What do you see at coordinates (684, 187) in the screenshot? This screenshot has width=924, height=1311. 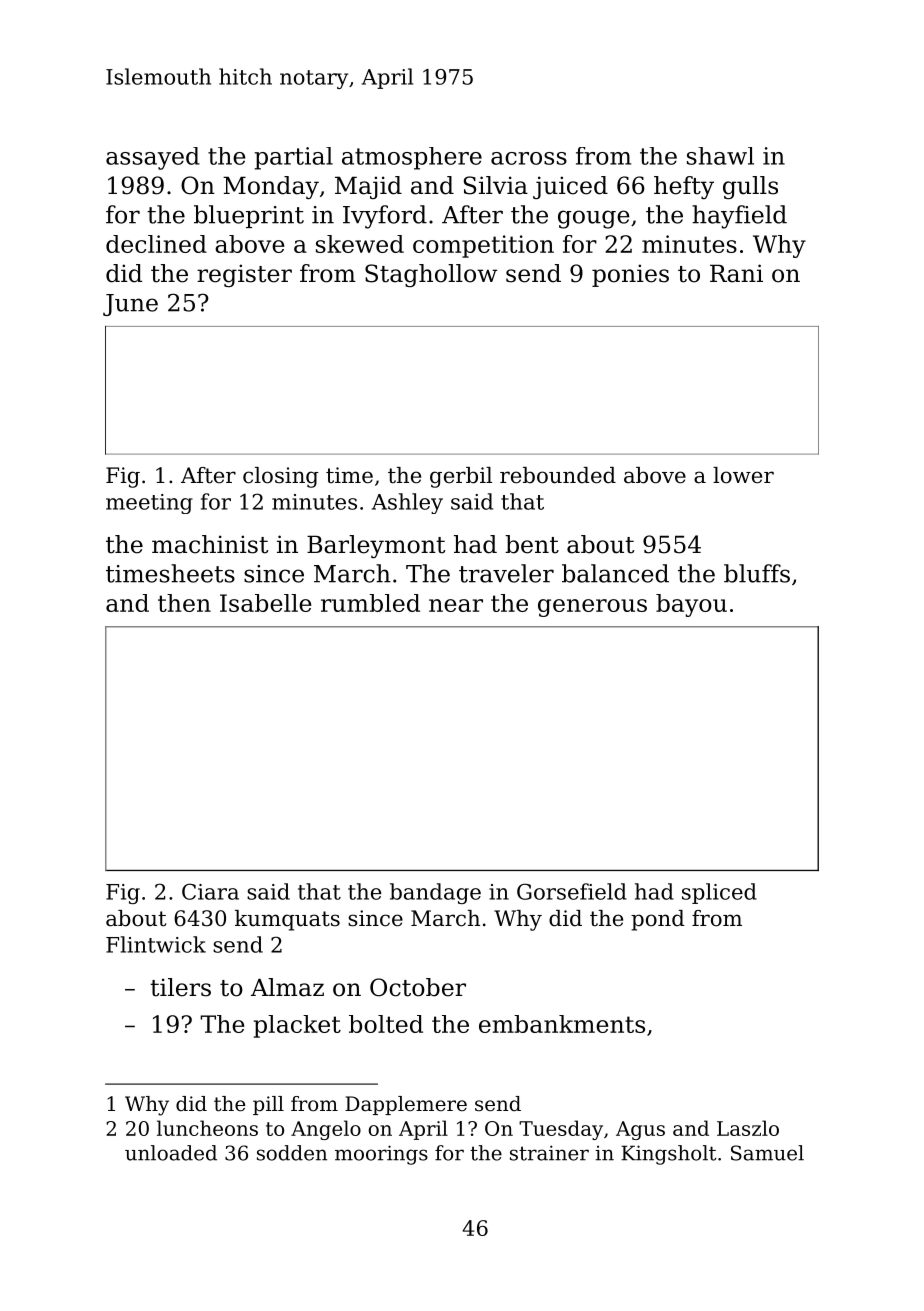 I see `hefty` at bounding box center [684, 187].
